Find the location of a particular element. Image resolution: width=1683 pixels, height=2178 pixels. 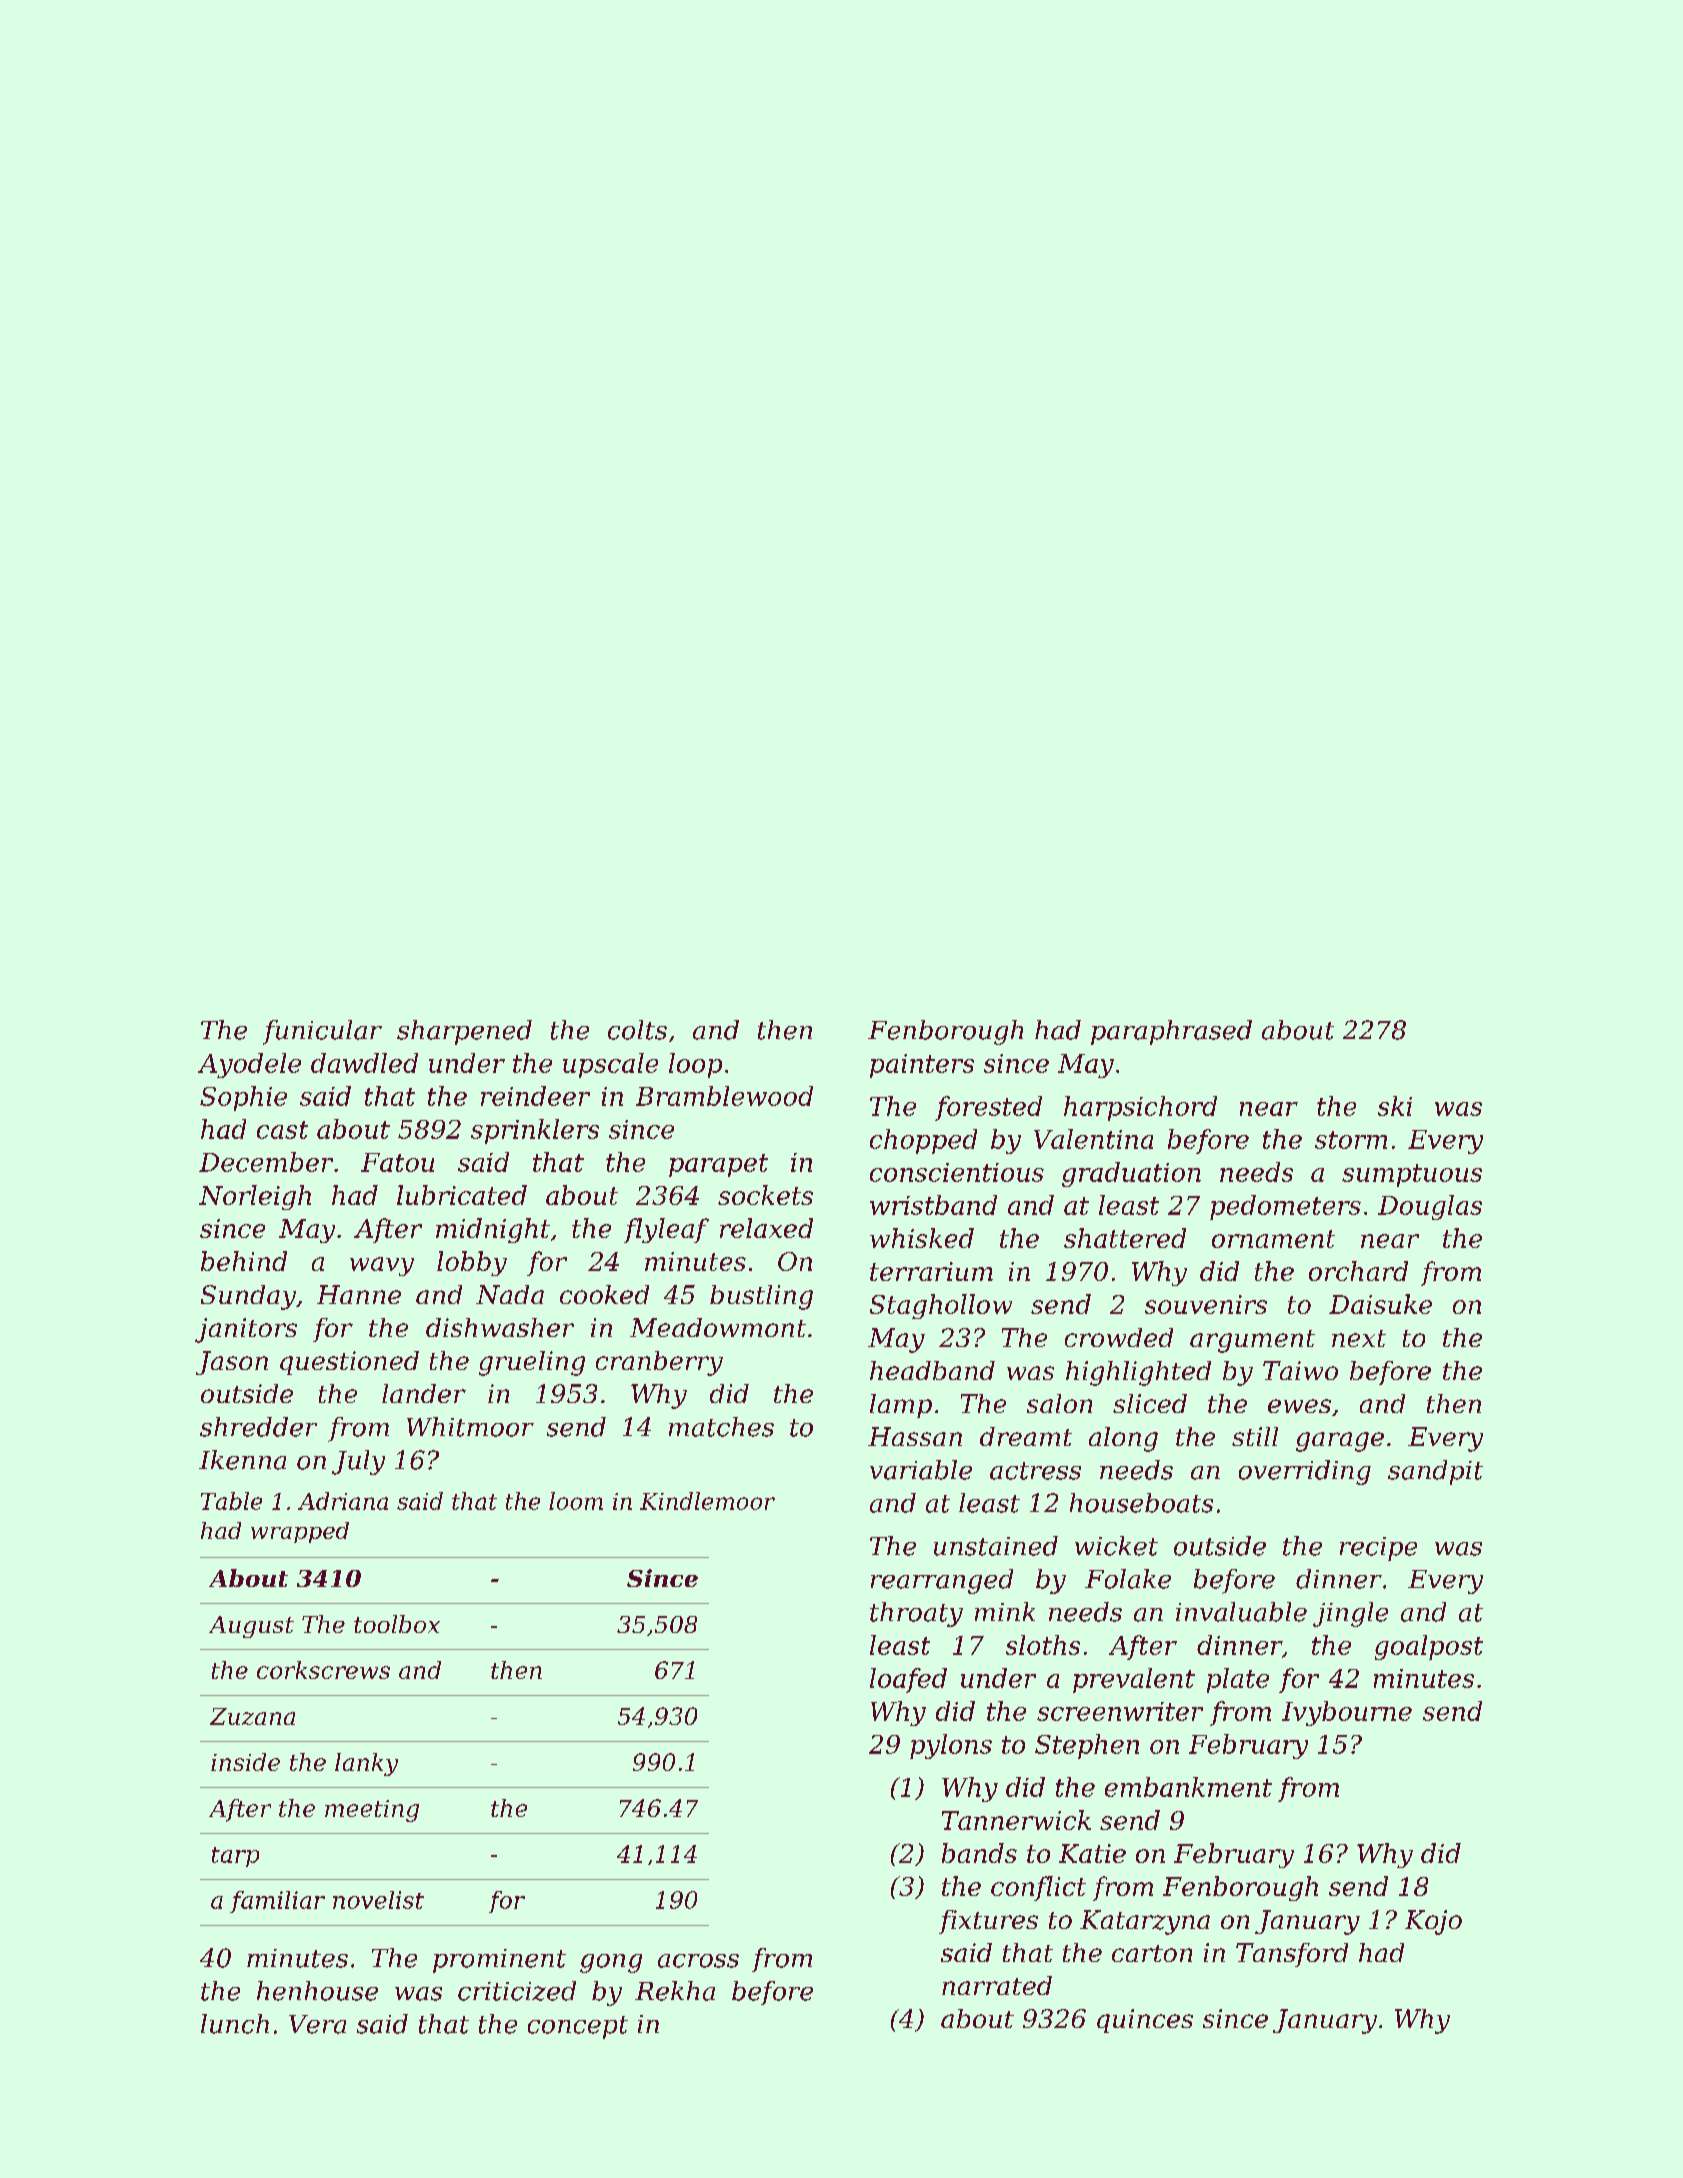

funicular is located at coordinates (322, 1032).
